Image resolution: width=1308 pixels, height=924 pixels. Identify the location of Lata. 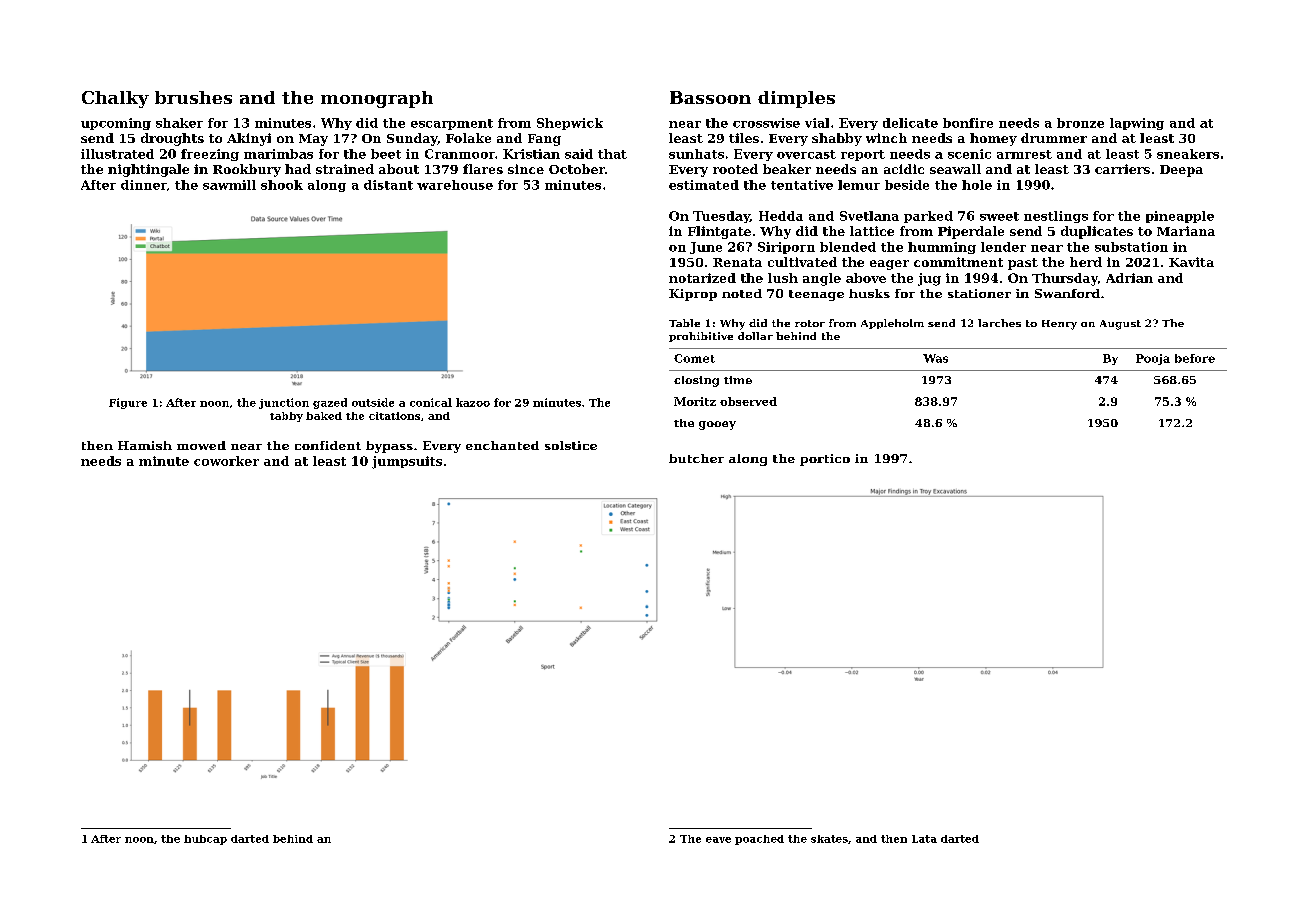
(924, 839).
